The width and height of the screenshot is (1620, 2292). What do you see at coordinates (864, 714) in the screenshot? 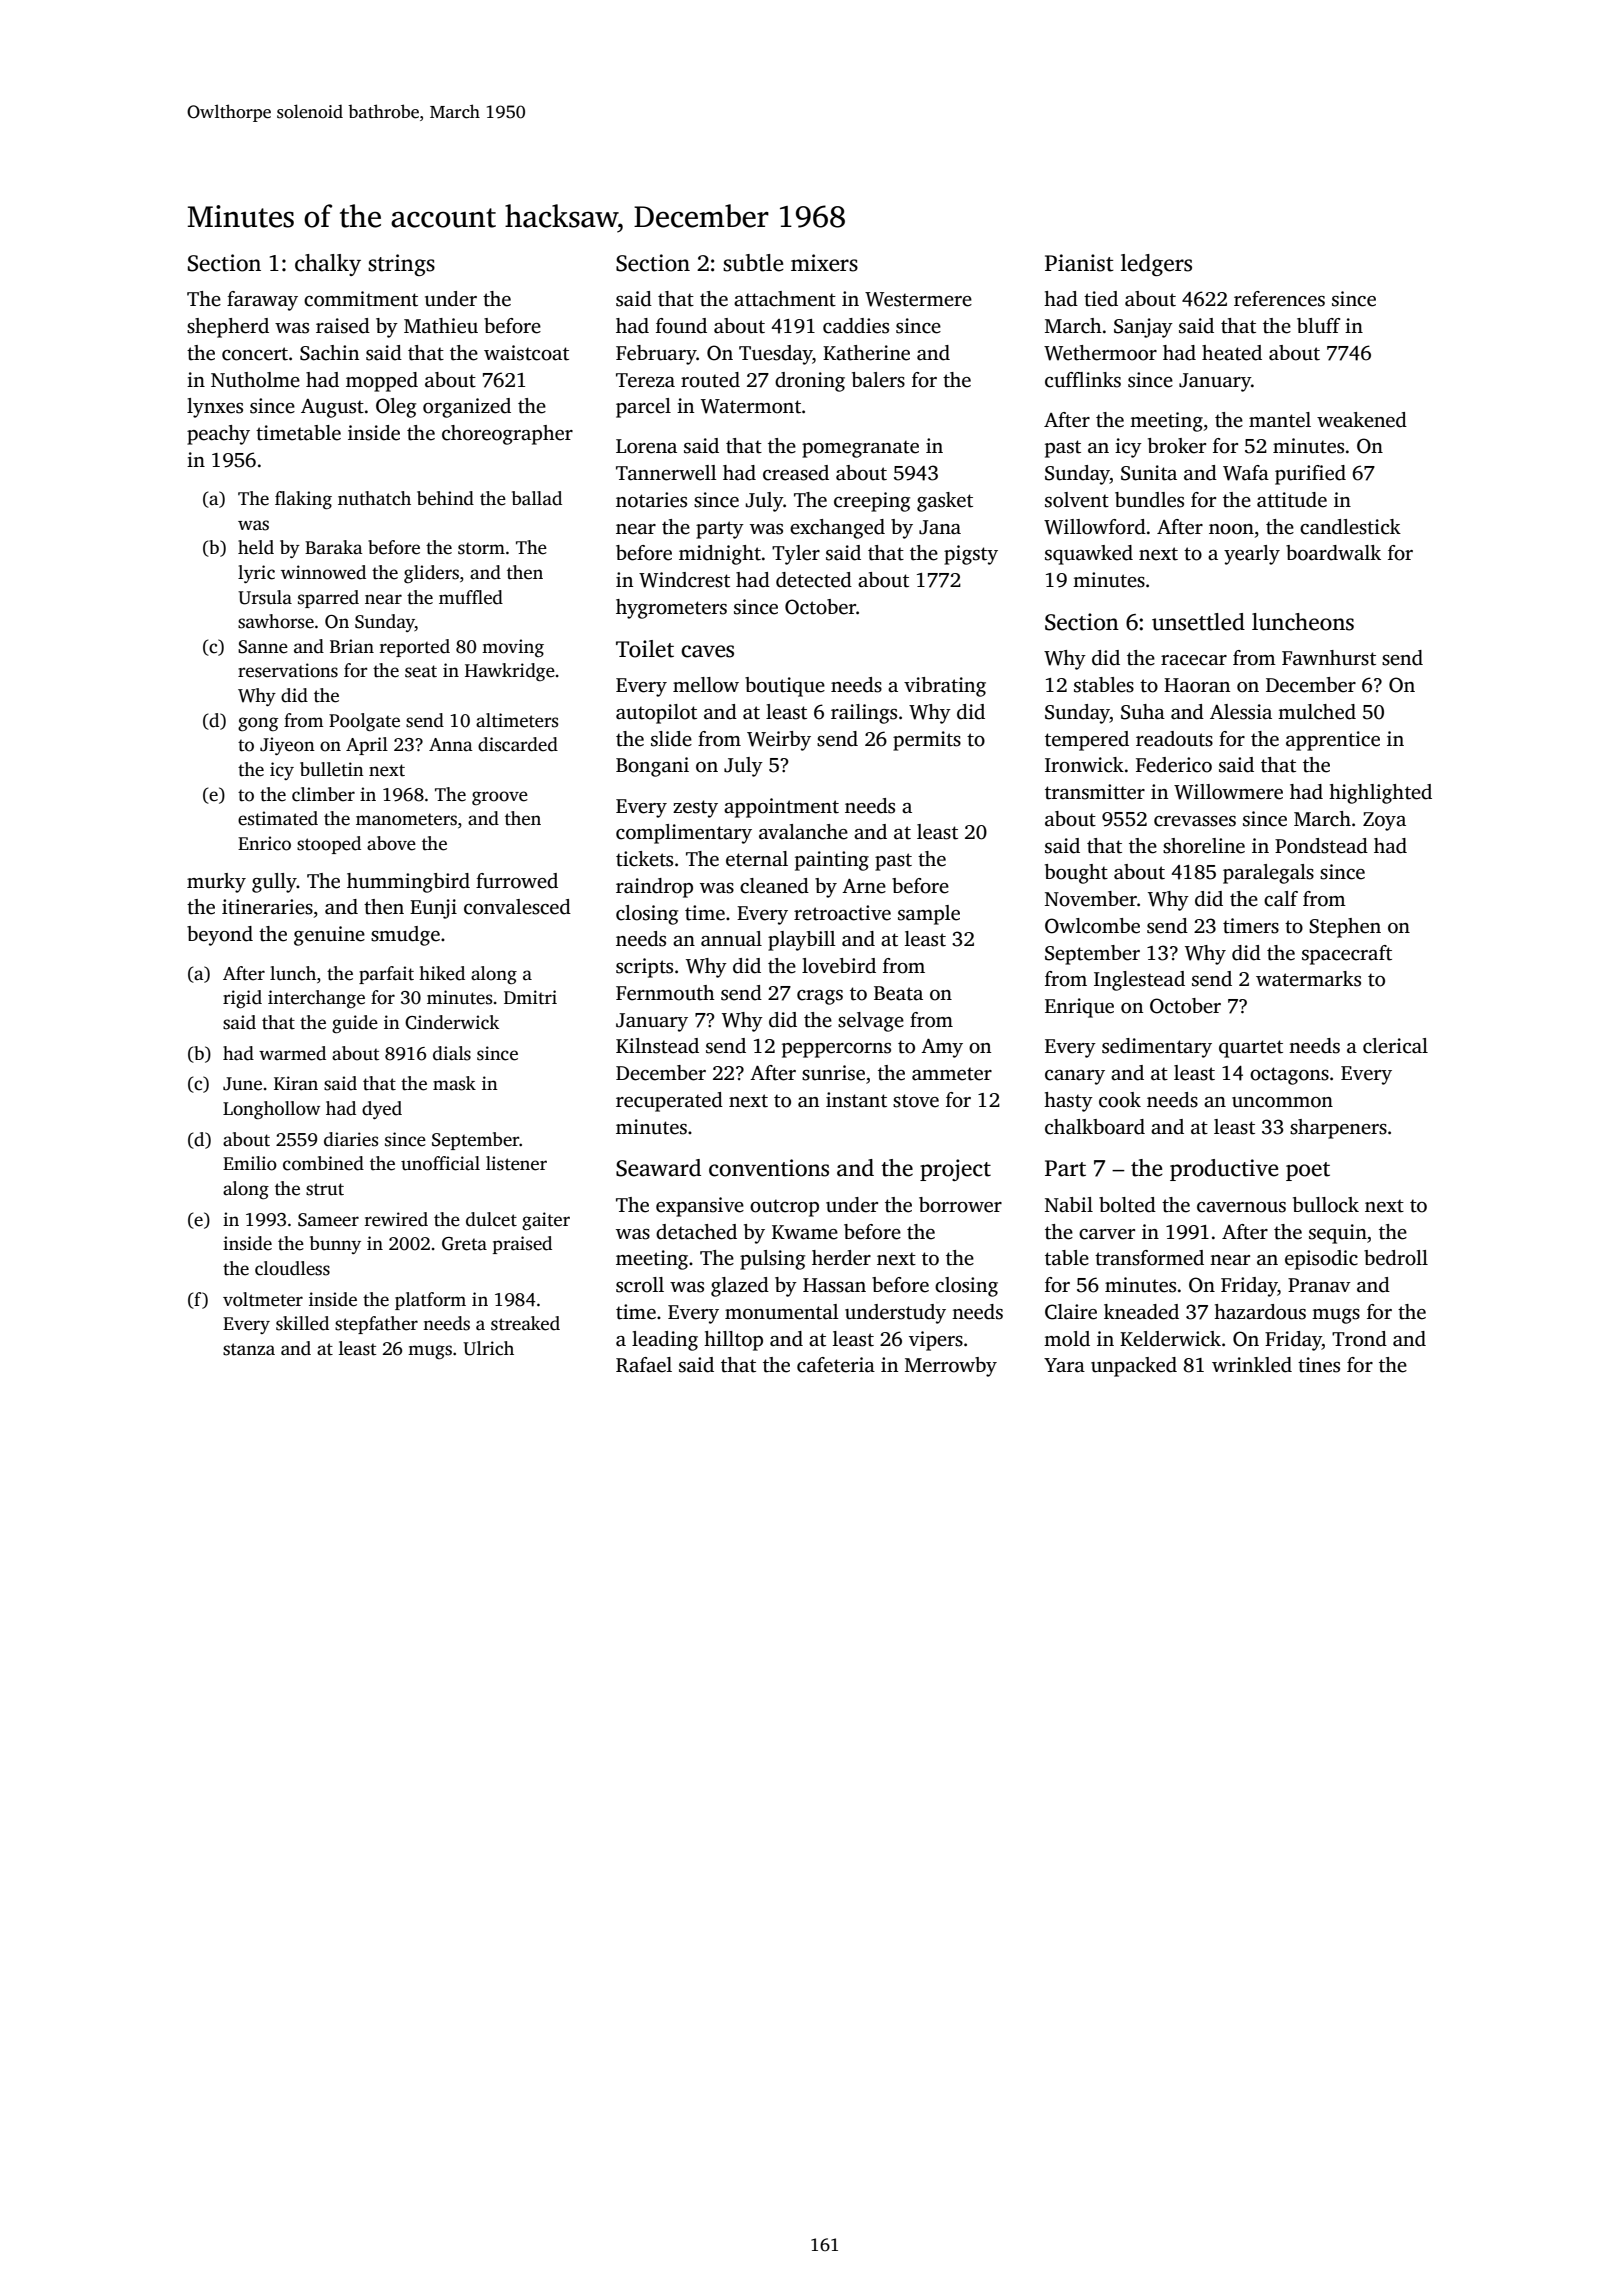
I see `railings` at bounding box center [864, 714].
